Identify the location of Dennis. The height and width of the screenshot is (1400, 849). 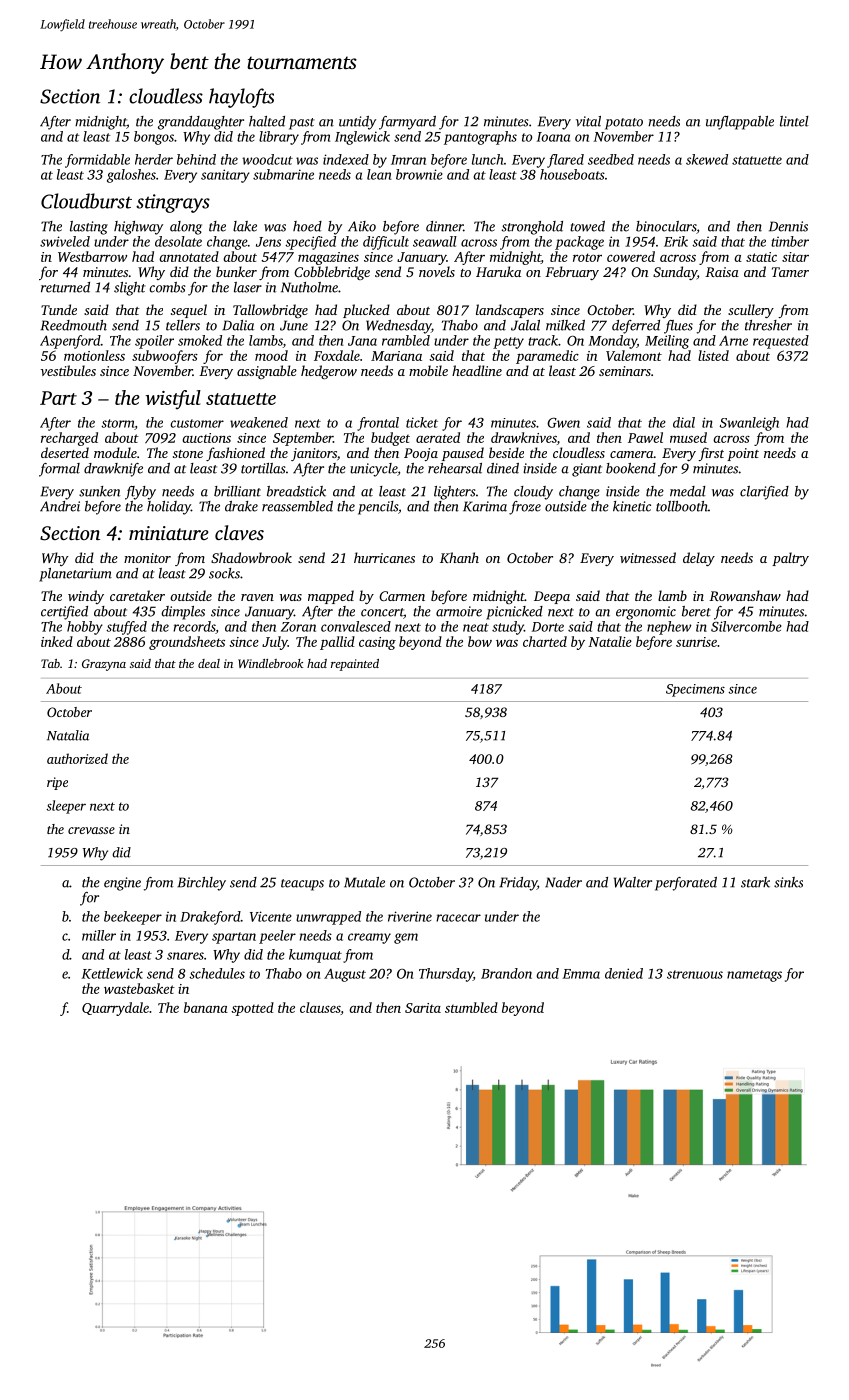
(788, 226).
